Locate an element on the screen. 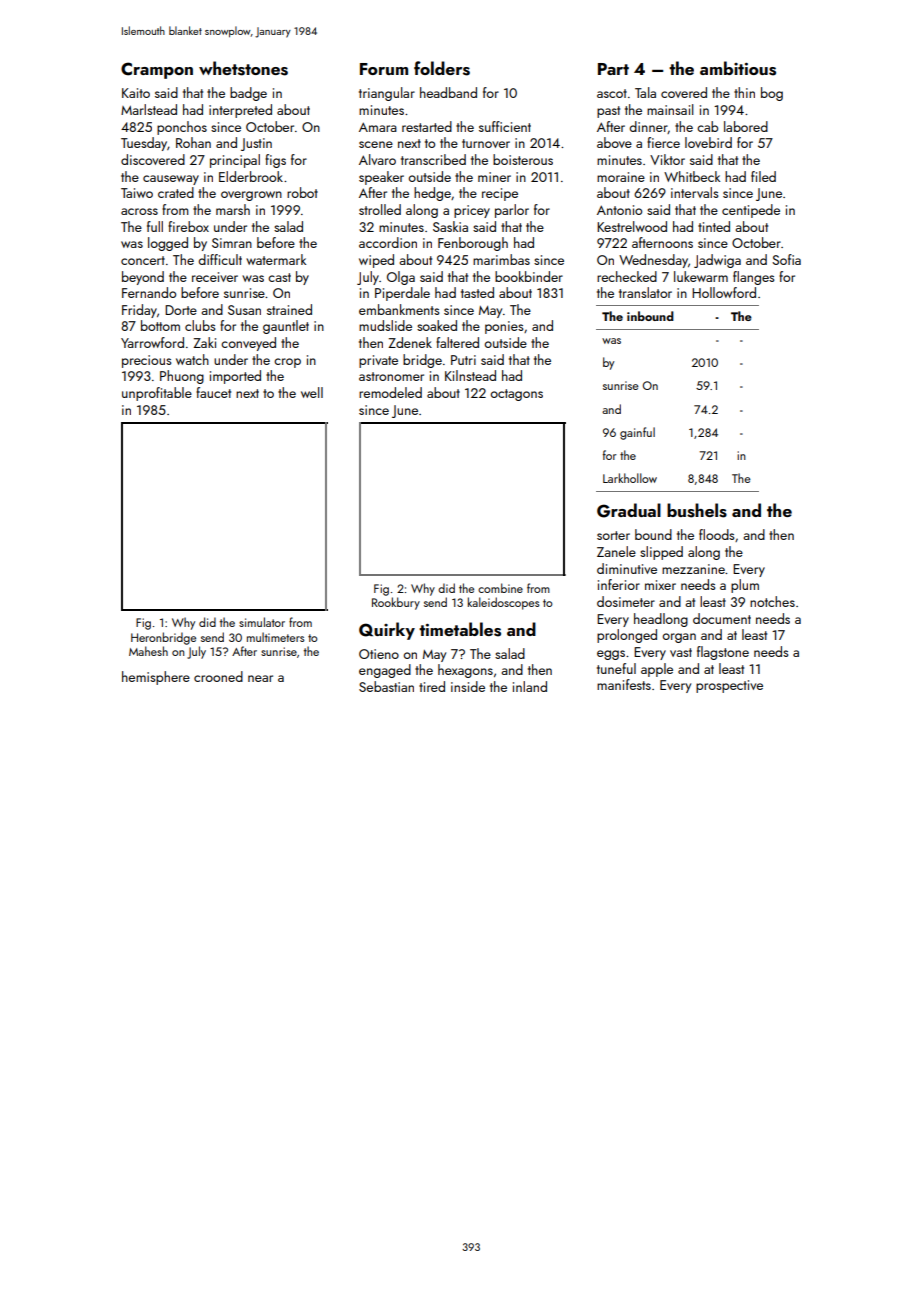 The width and height of the screenshot is (924, 1308). inside is located at coordinates (468, 686).
